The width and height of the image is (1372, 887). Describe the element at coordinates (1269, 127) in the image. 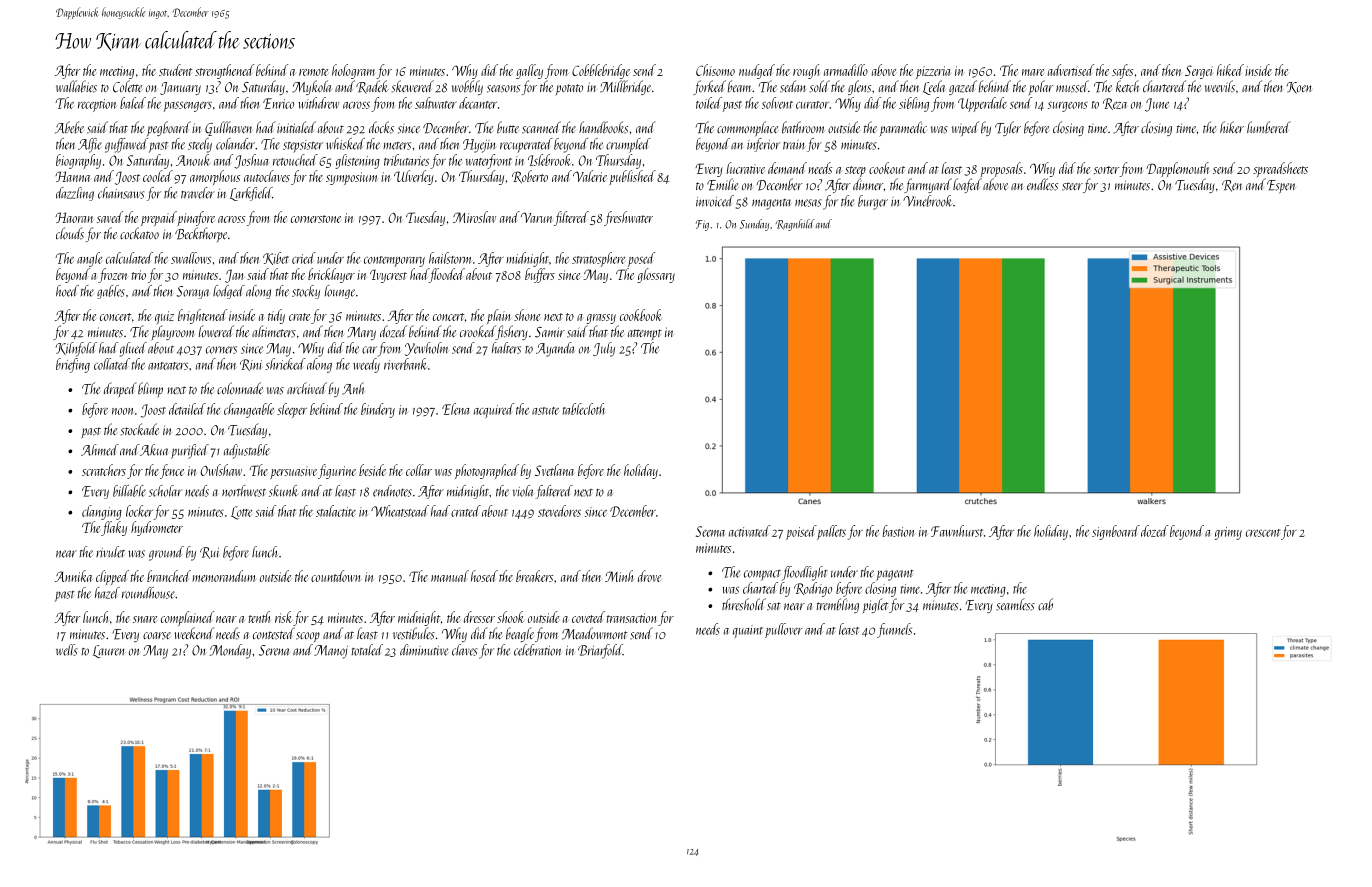

I see `lumbered` at that location.
